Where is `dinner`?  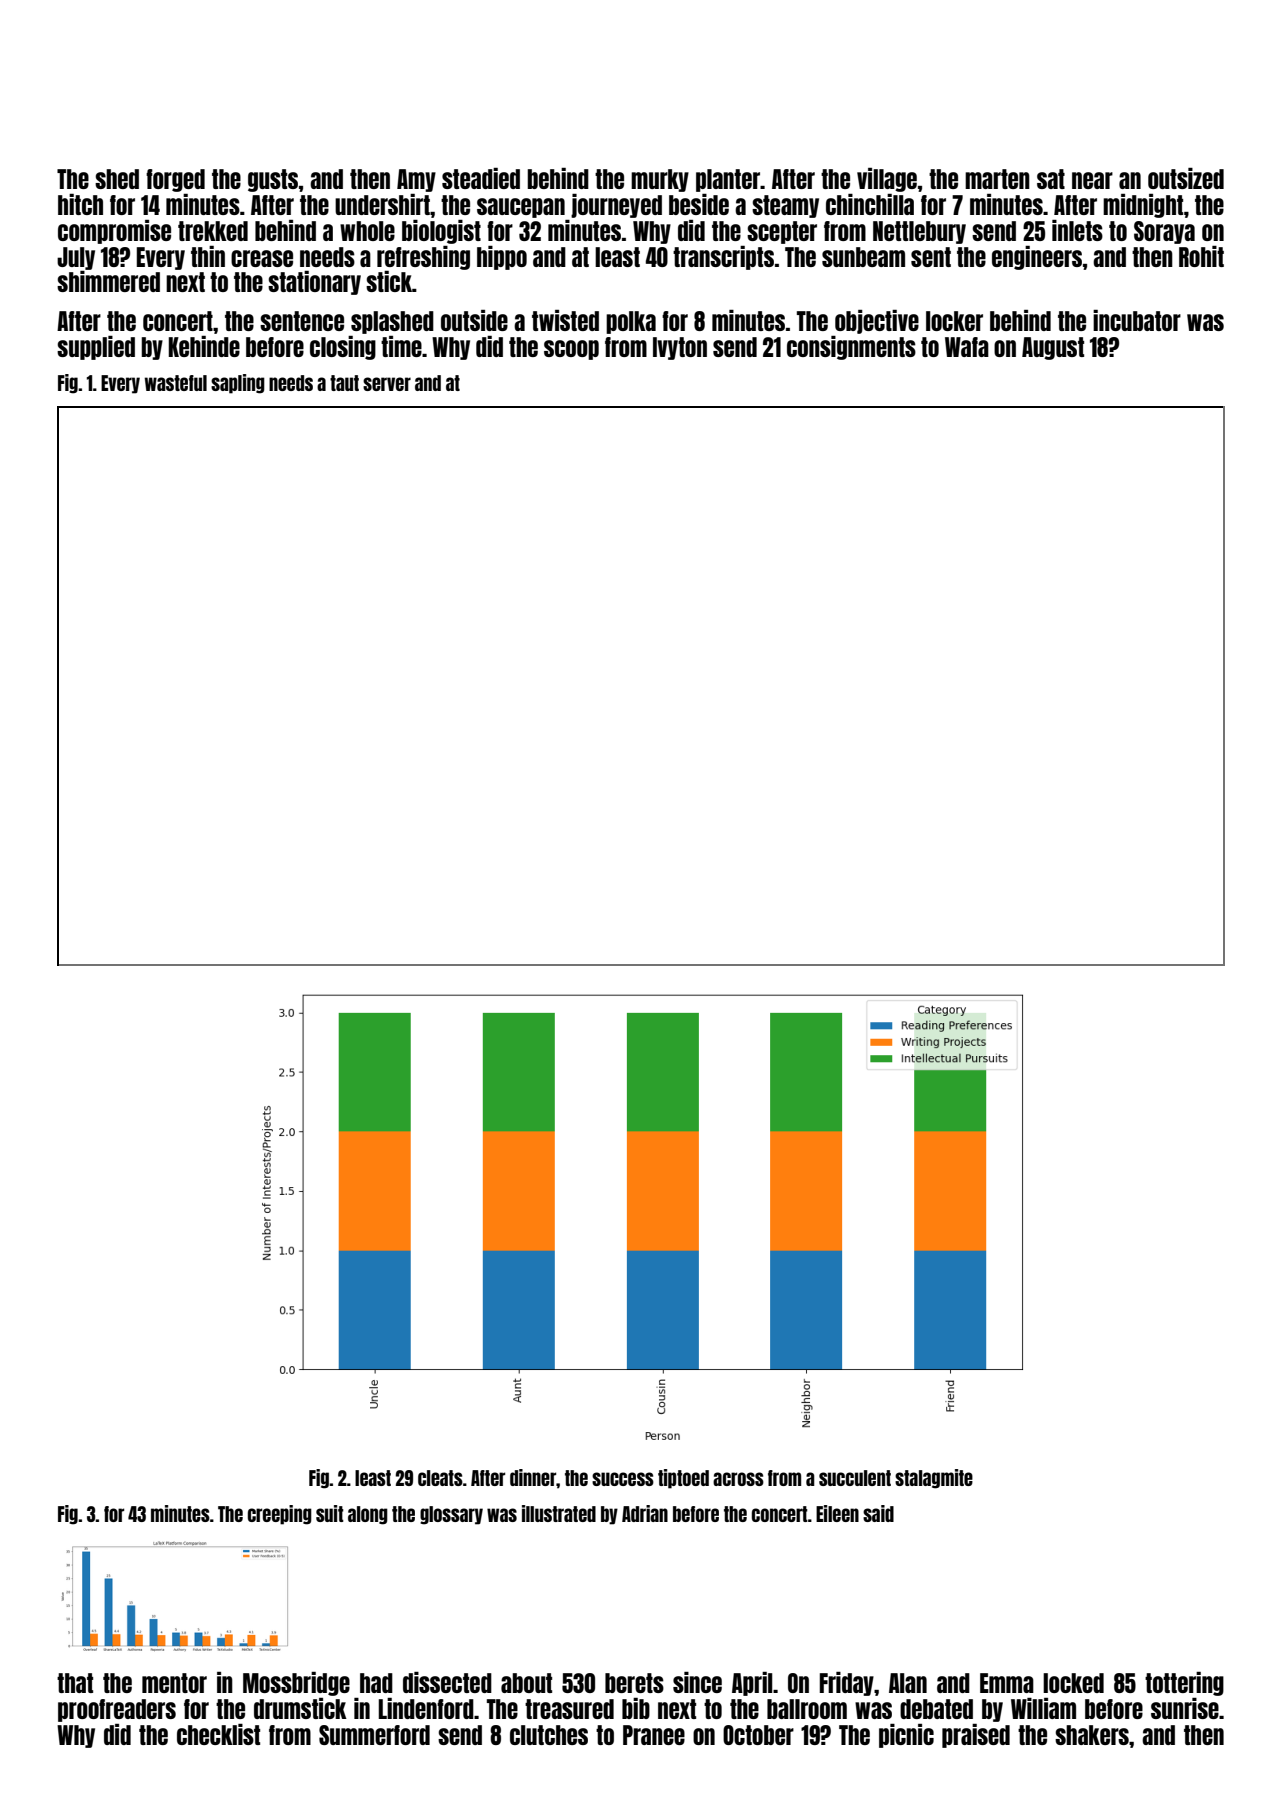
dinner is located at coordinates (533, 1477).
